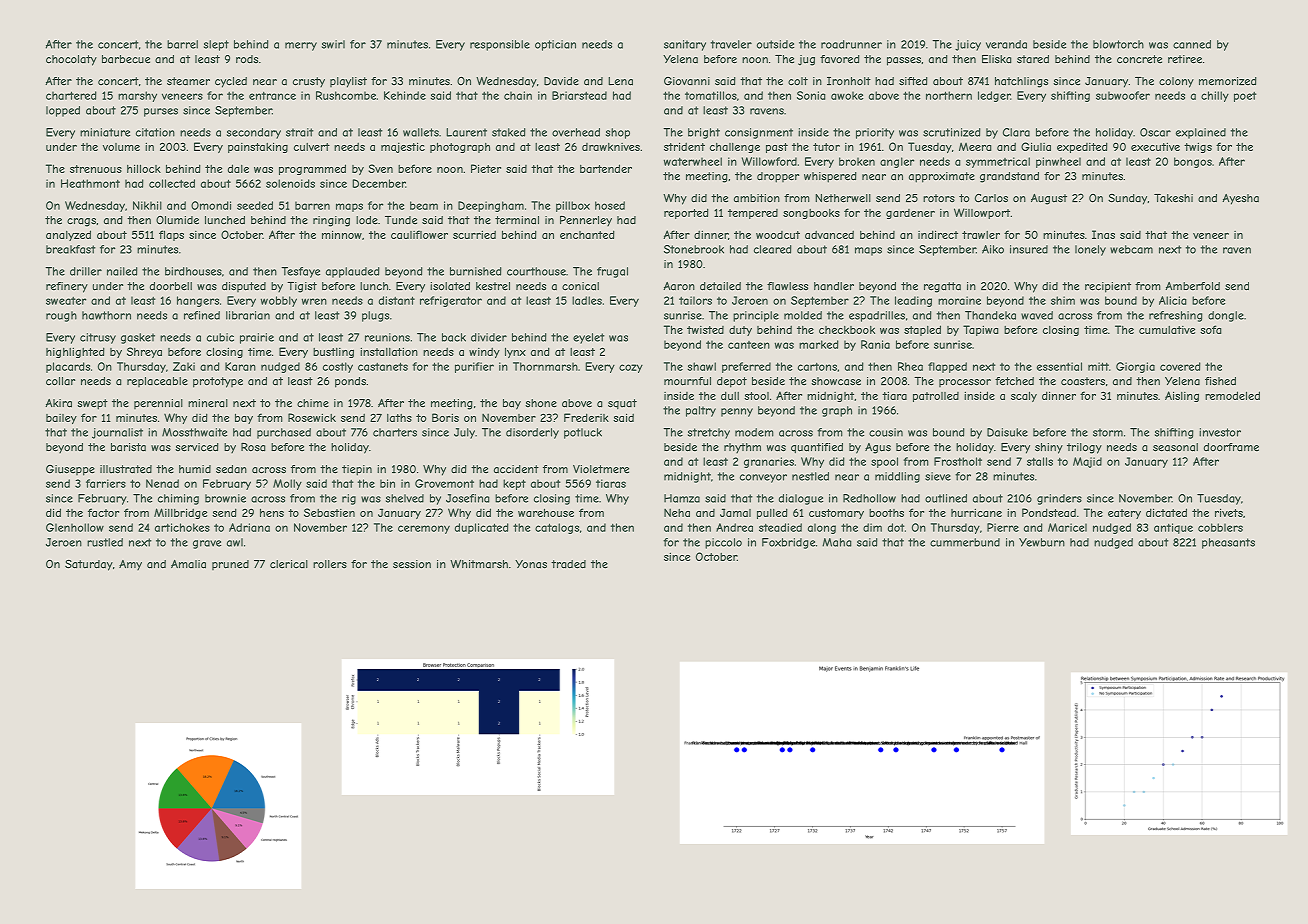 The image size is (1308, 924). I want to click on swirl, so click(333, 44).
